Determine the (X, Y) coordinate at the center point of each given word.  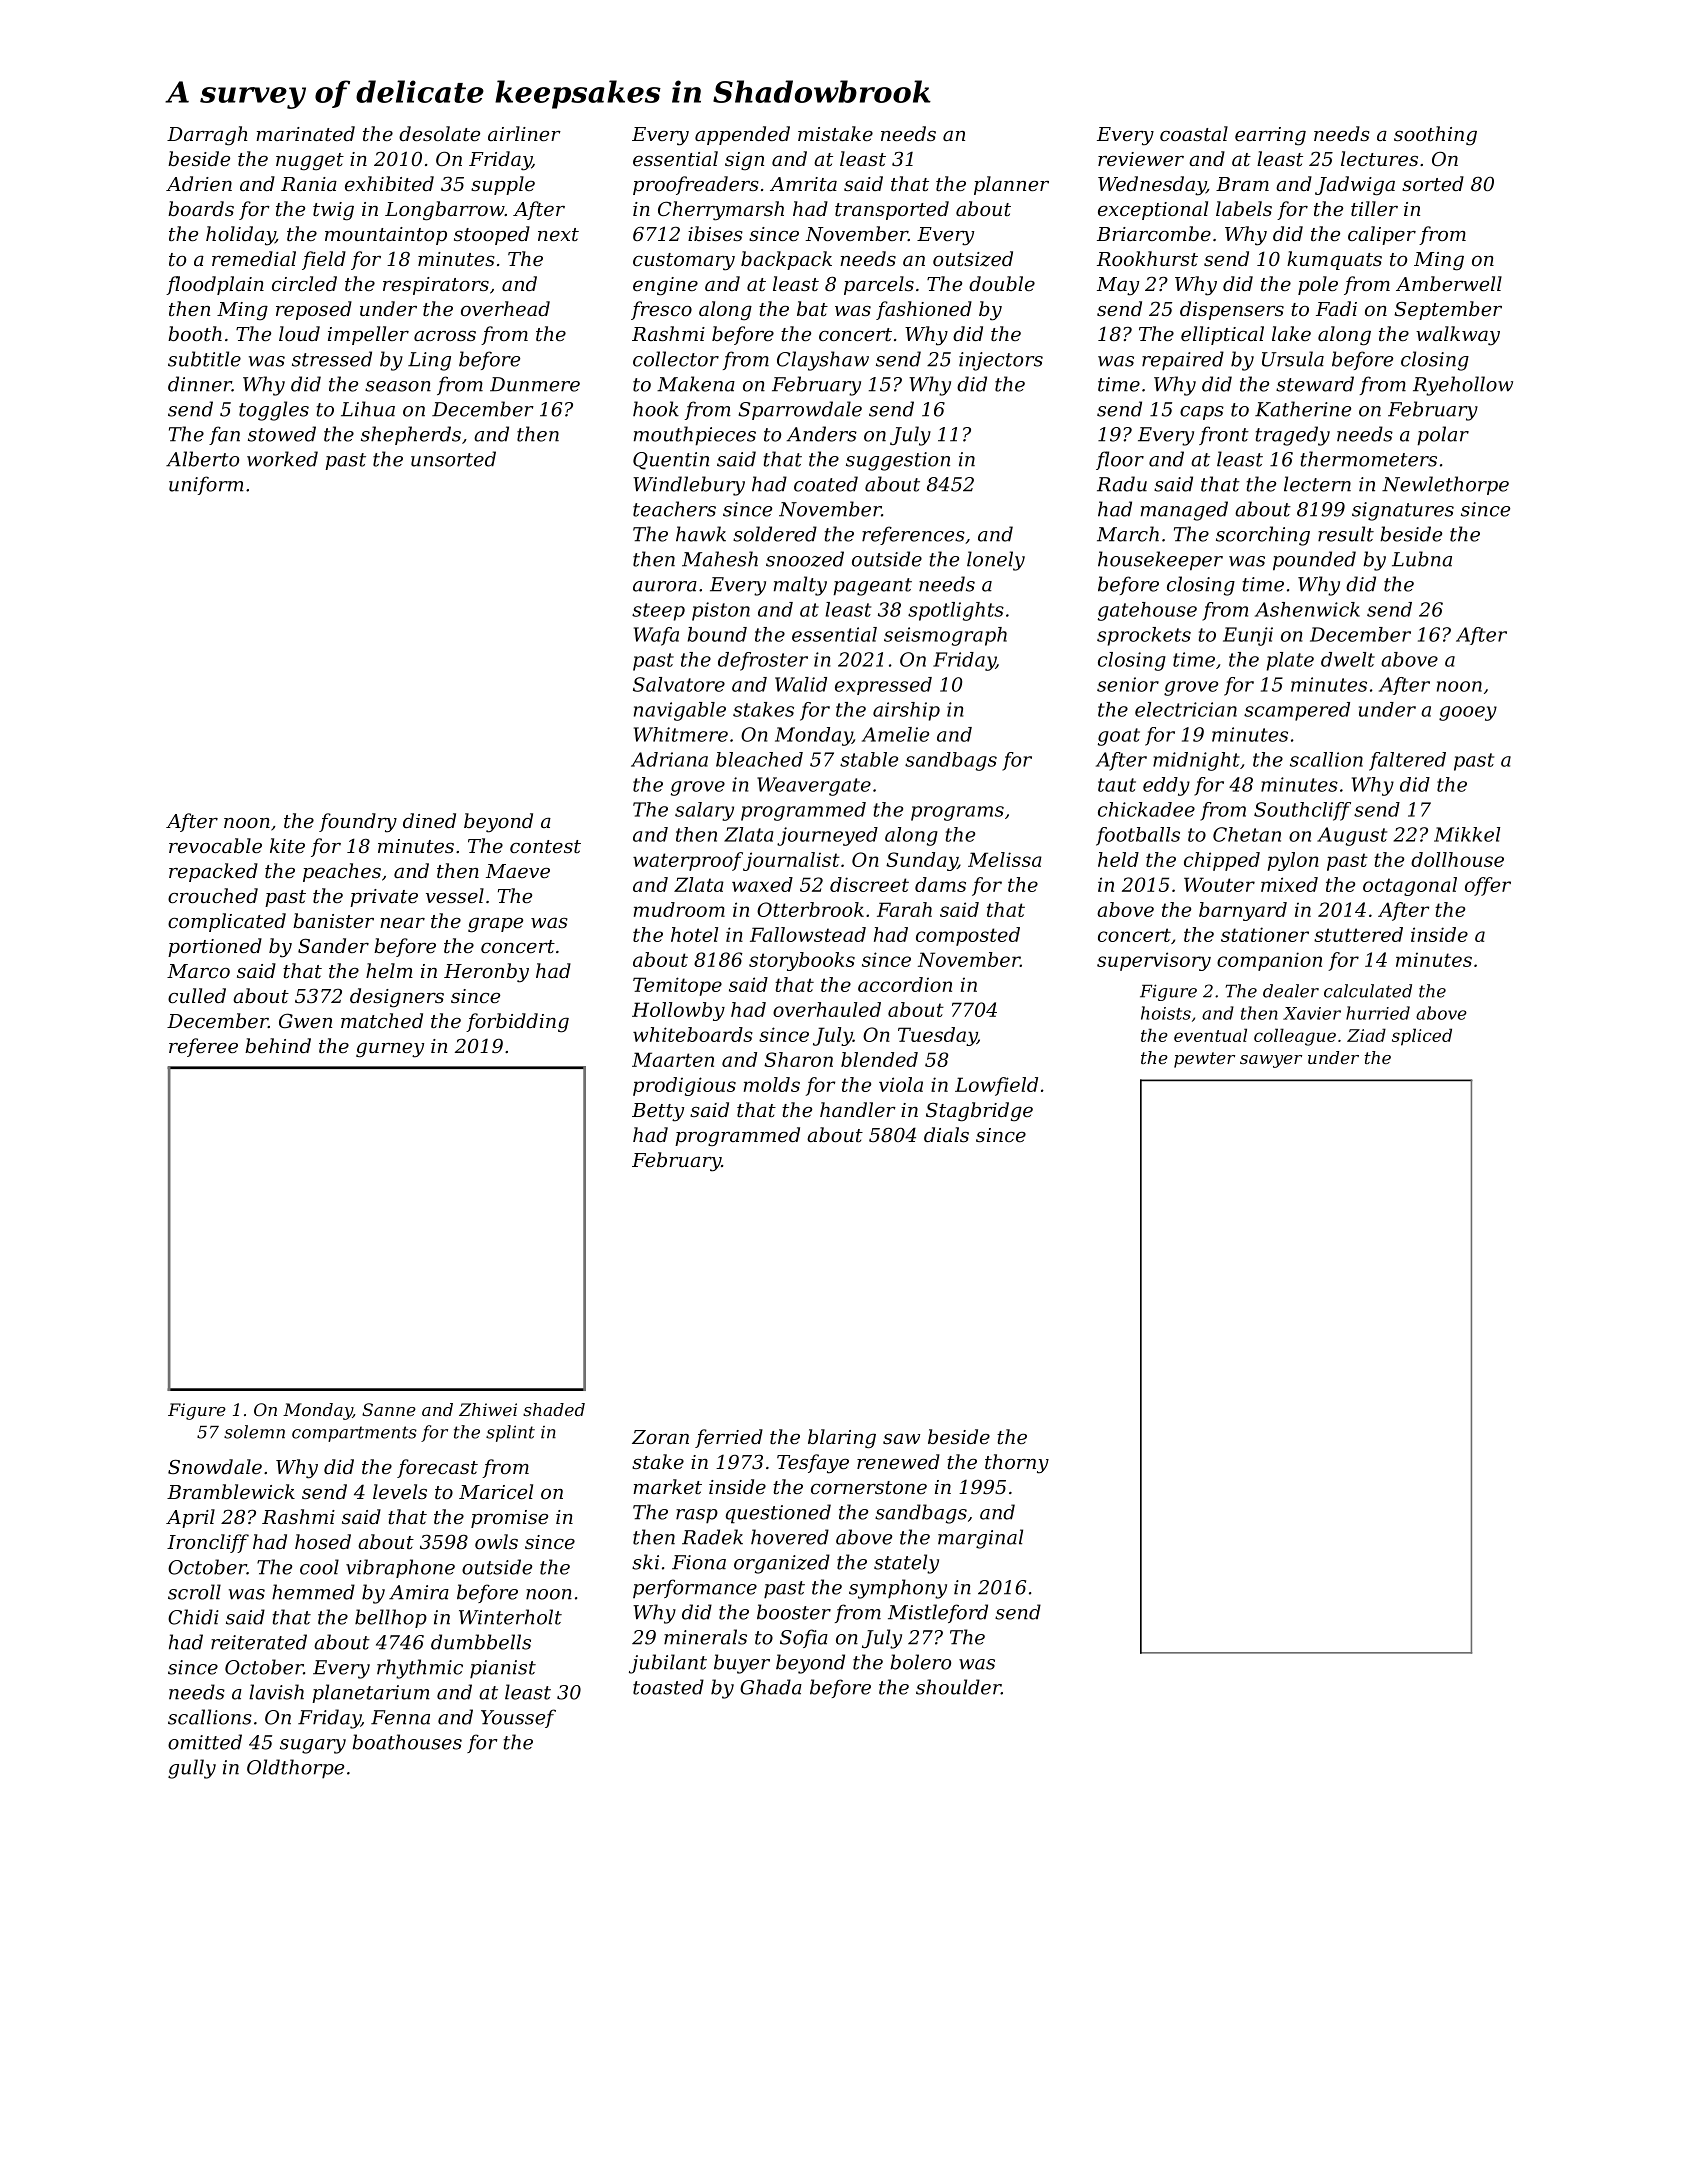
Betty (658, 1112)
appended (742, 135)
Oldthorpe (295, 1769)
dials (946, 1134)
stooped (492, 235)
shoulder (958, 1687)
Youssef (518, 1718)
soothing (1435, 136)
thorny (1017, 1464)
